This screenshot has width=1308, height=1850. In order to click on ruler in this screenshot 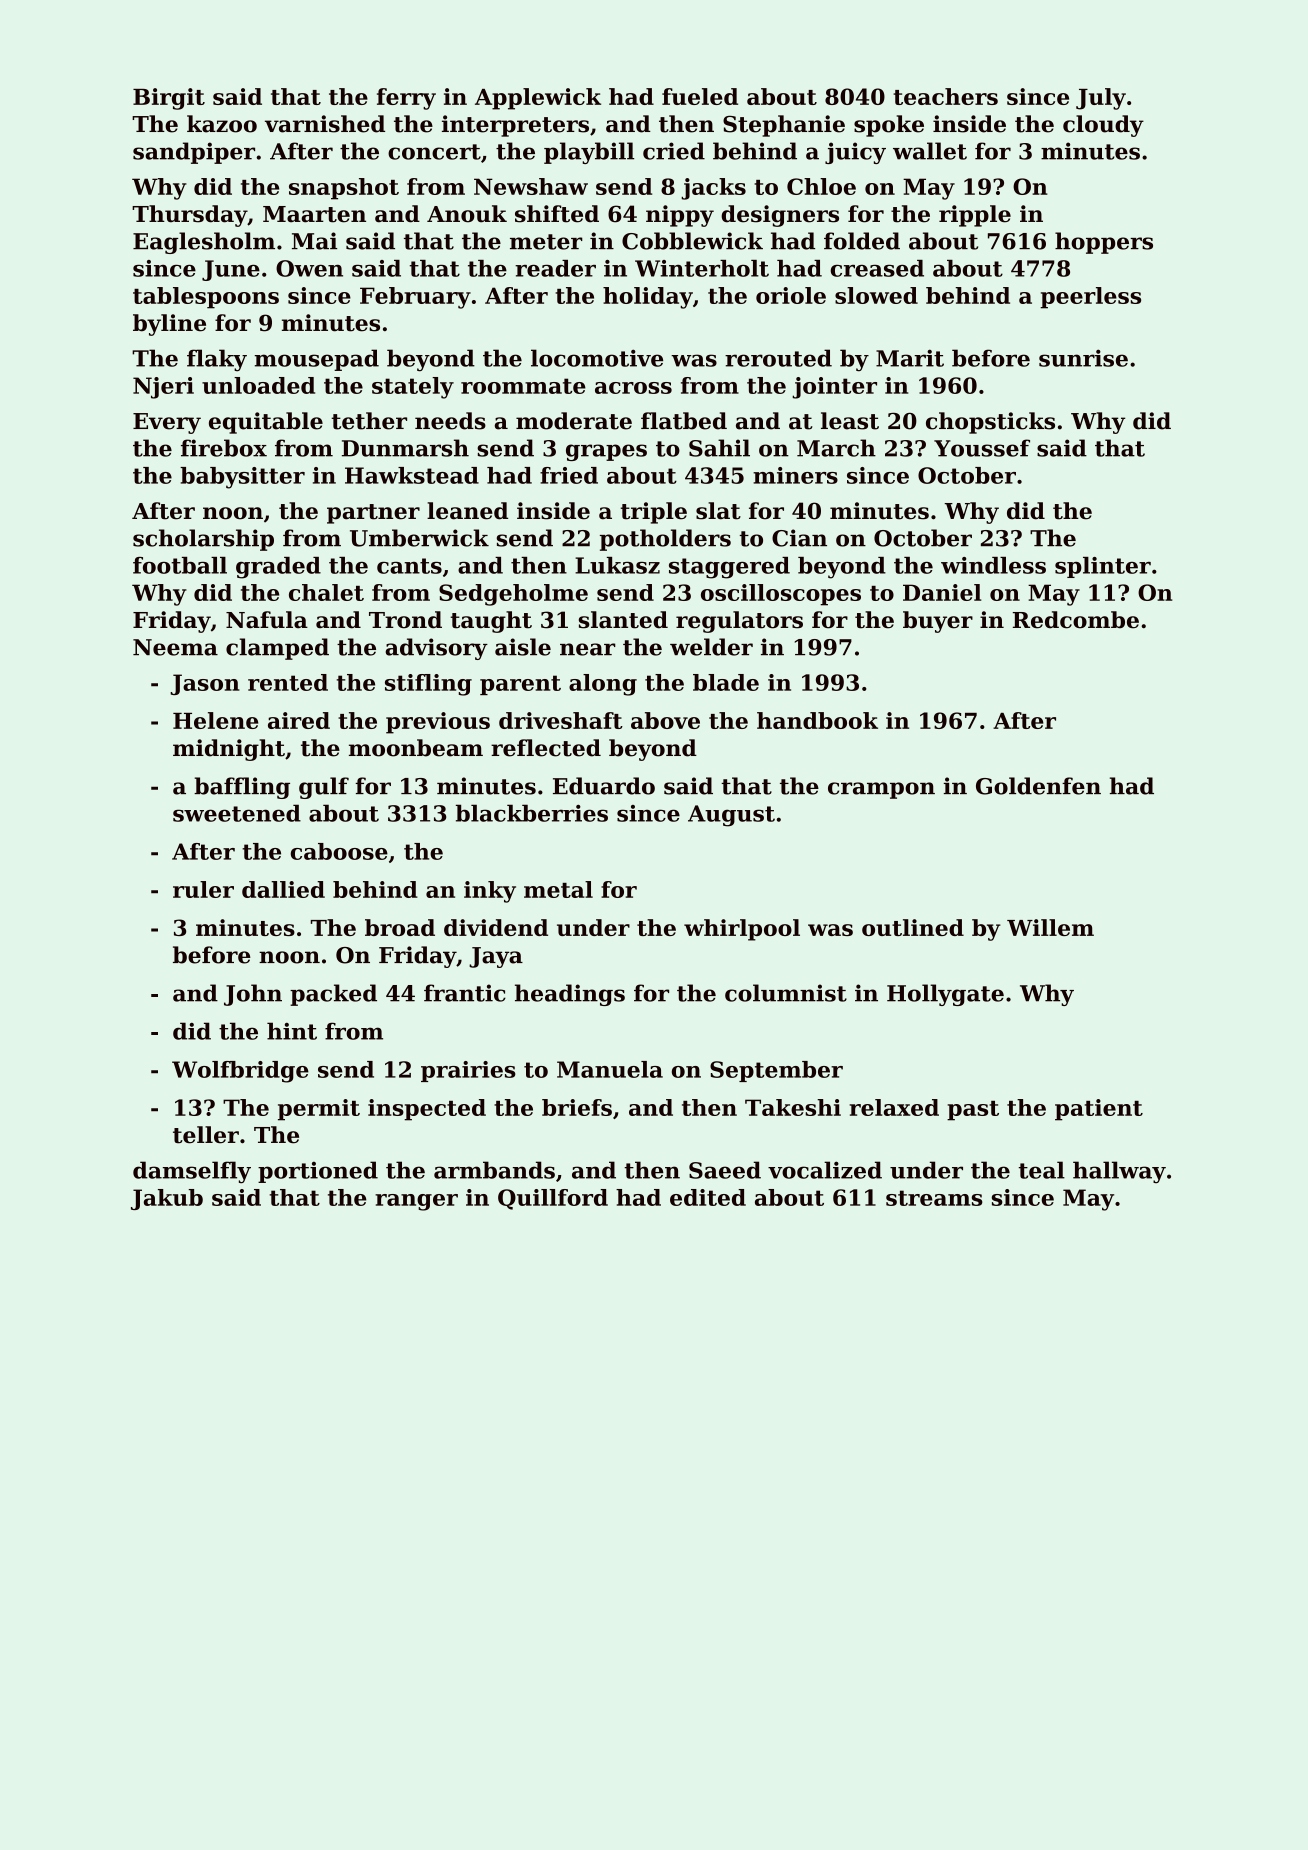, I will do `click(203, 889)`.
